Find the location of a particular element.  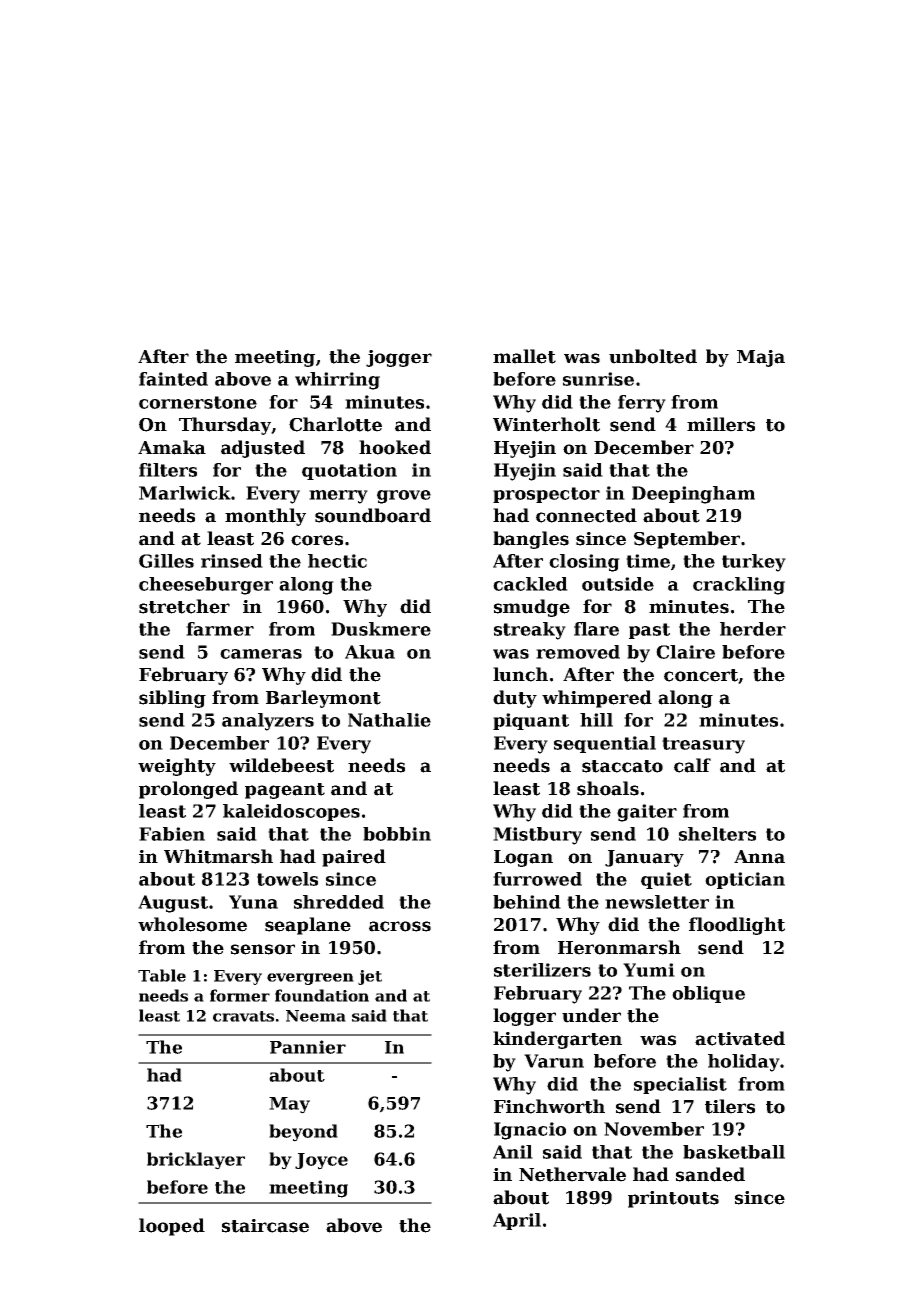

Maja is located at coordinates (761, 358).
